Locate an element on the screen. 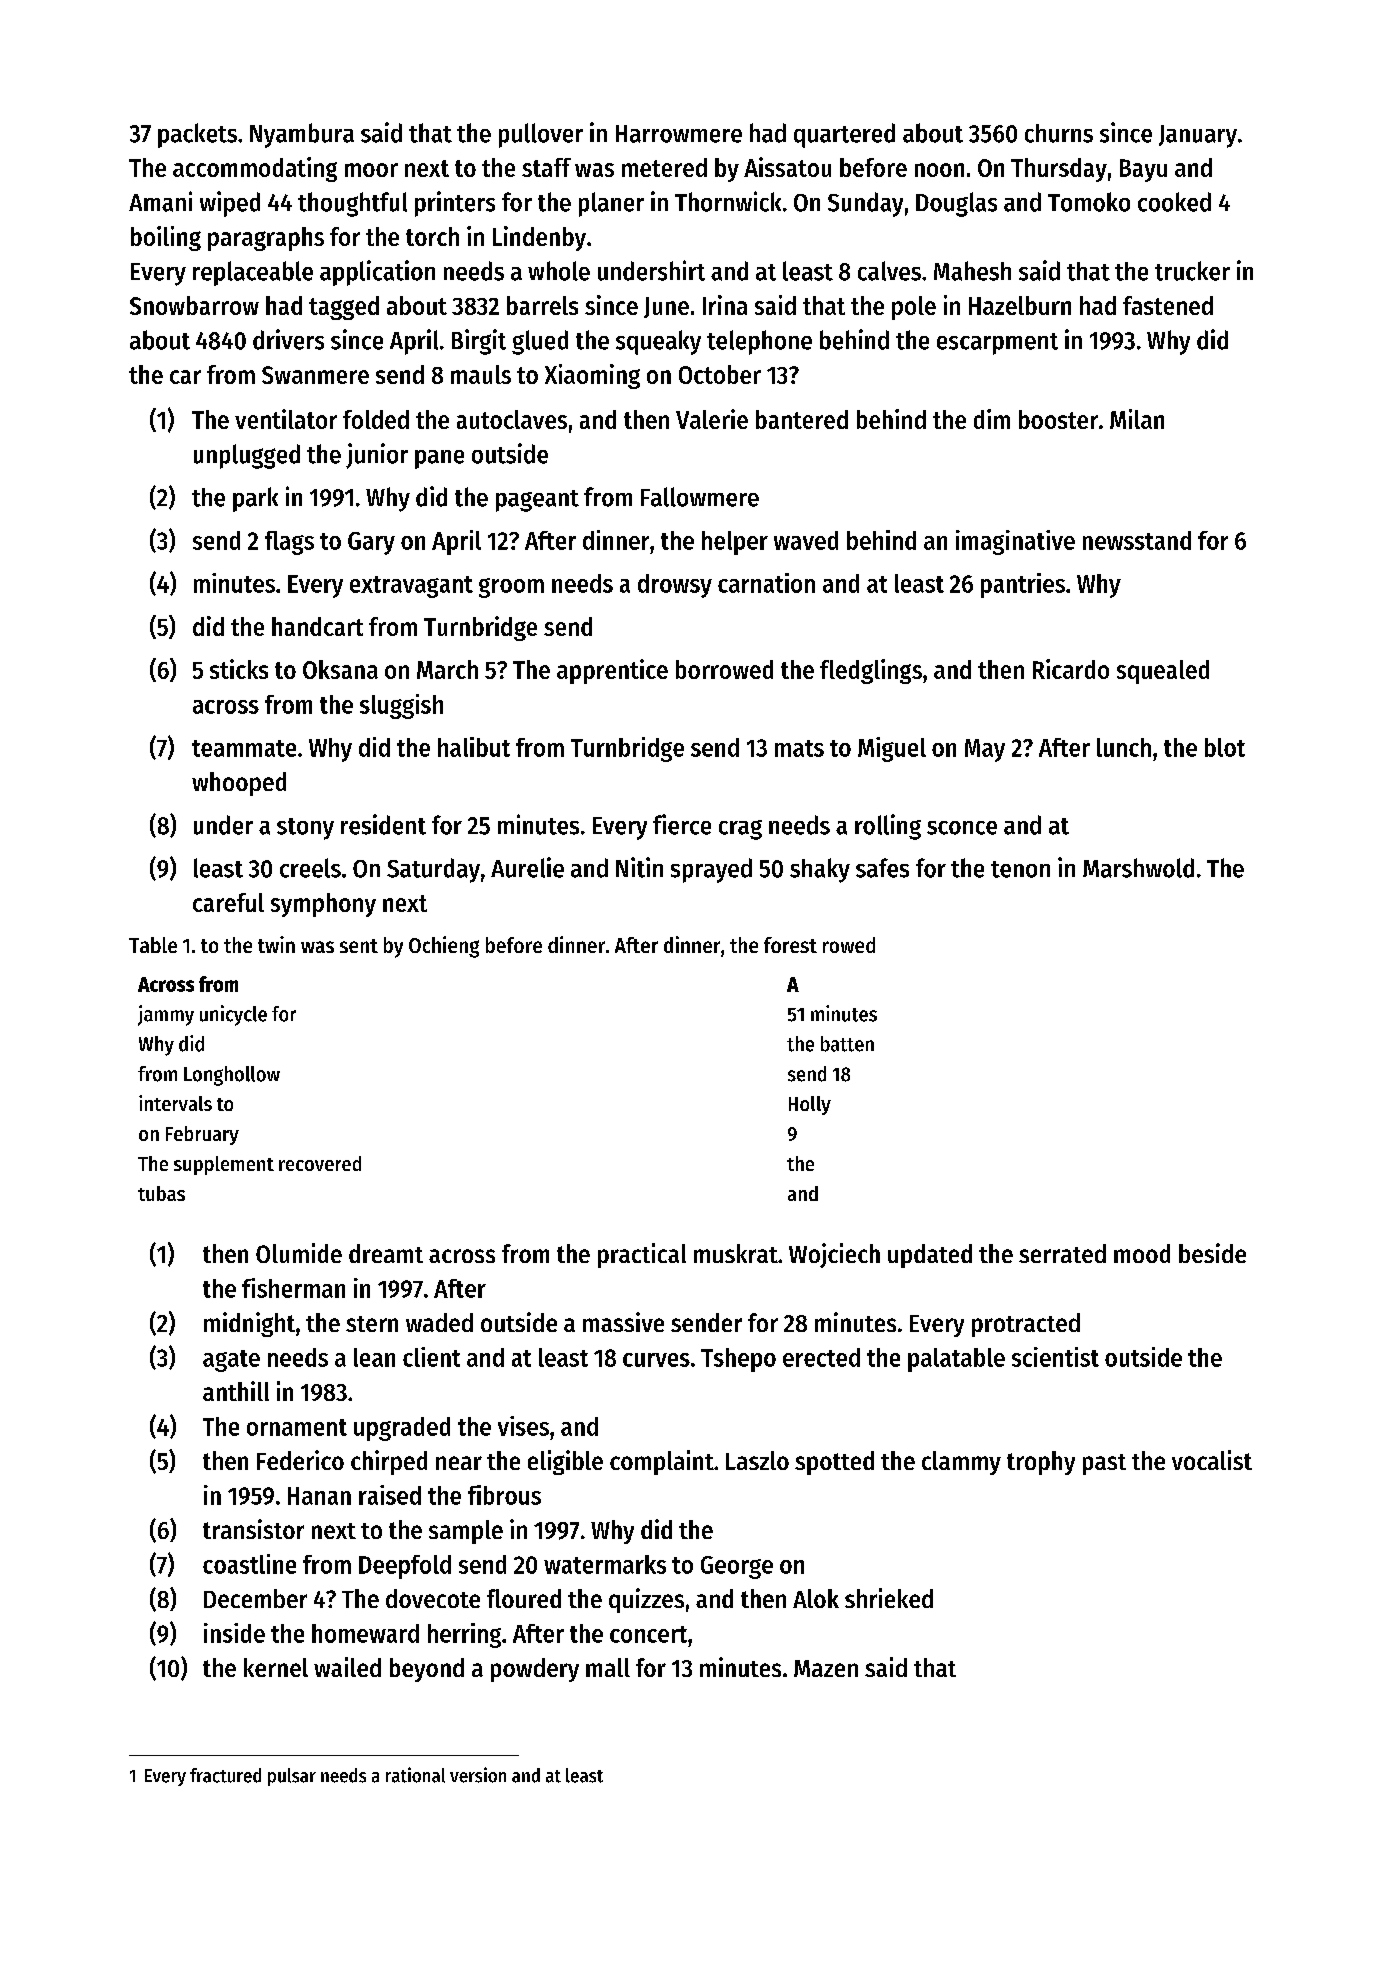  pullover is located at coordinates (541, 135).
